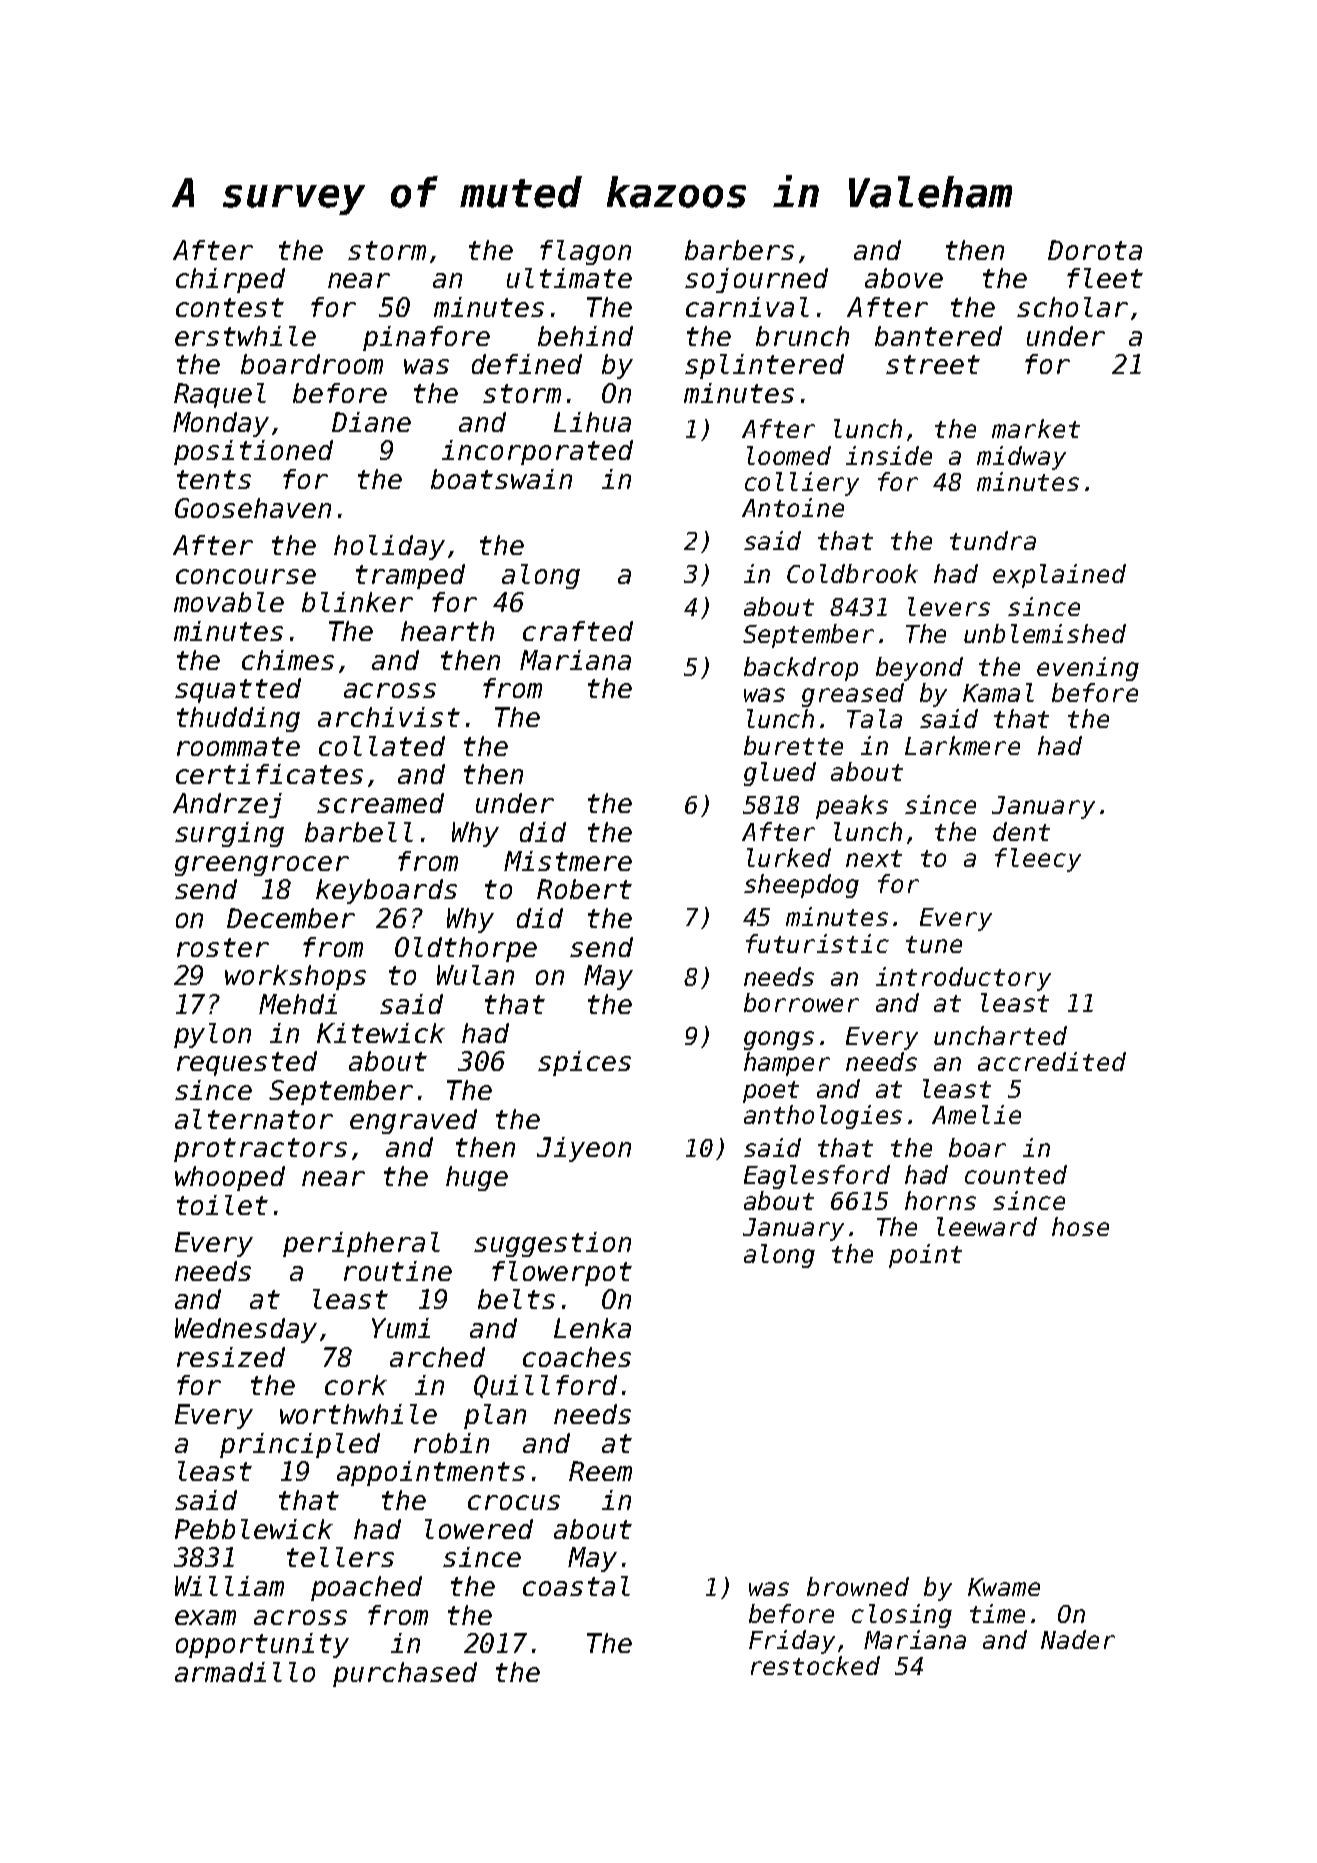 This screenshot has height=1863, width=1317. What do you see at coordinates (940, 1200) in the screenshot?
I see `horns` at bounding box center [940, 1200].
